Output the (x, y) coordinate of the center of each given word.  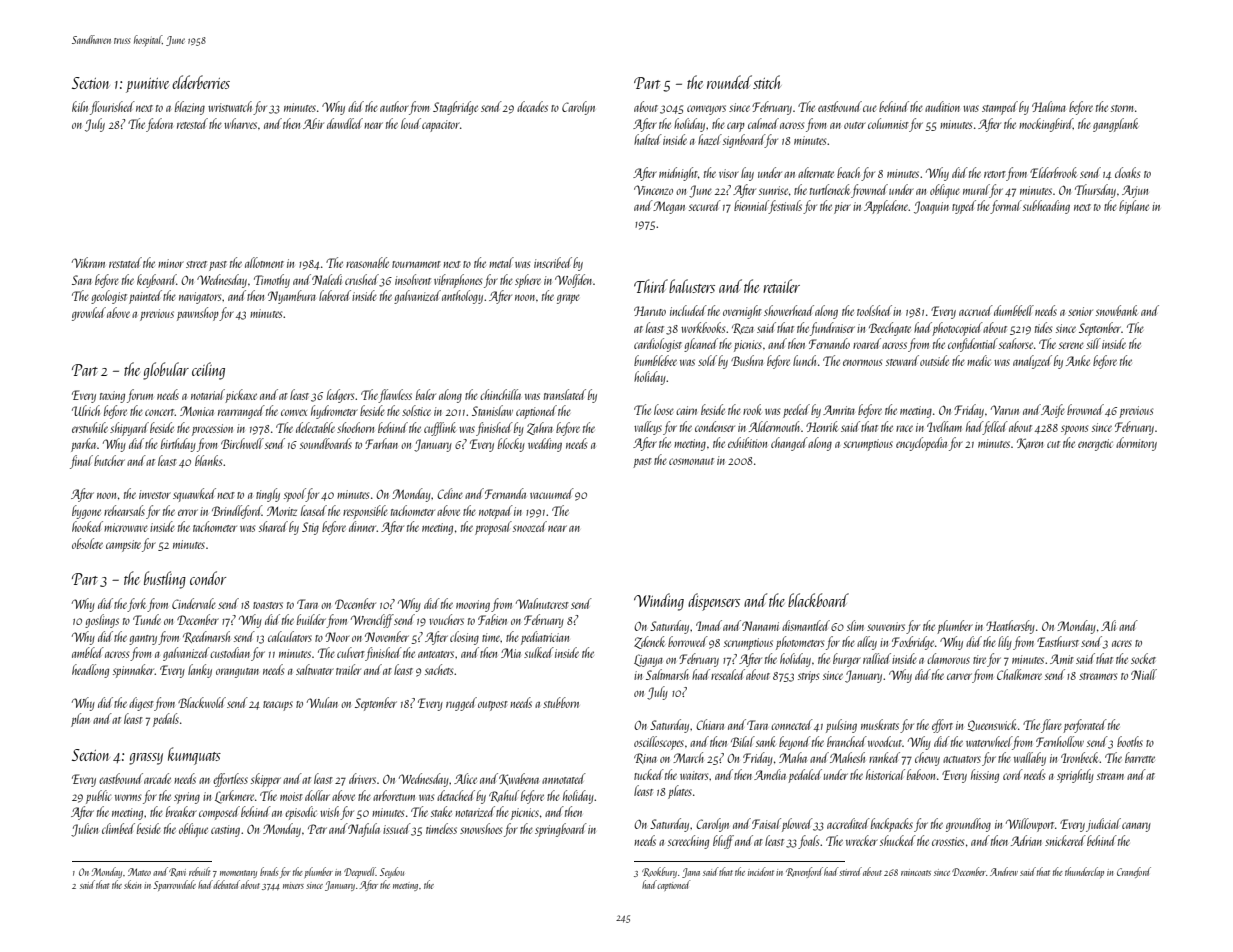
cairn (686, 410)
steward (902, 360)
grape (568, 299)
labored (335, 295)
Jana (691, 873)
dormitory (1136, 444)
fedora (159, 125)
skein (132, 884)
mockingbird (1046, 125)
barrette (1140, 757)
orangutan (237, 673)
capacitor (441, 126)
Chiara (710, 724)
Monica (197, 411)
